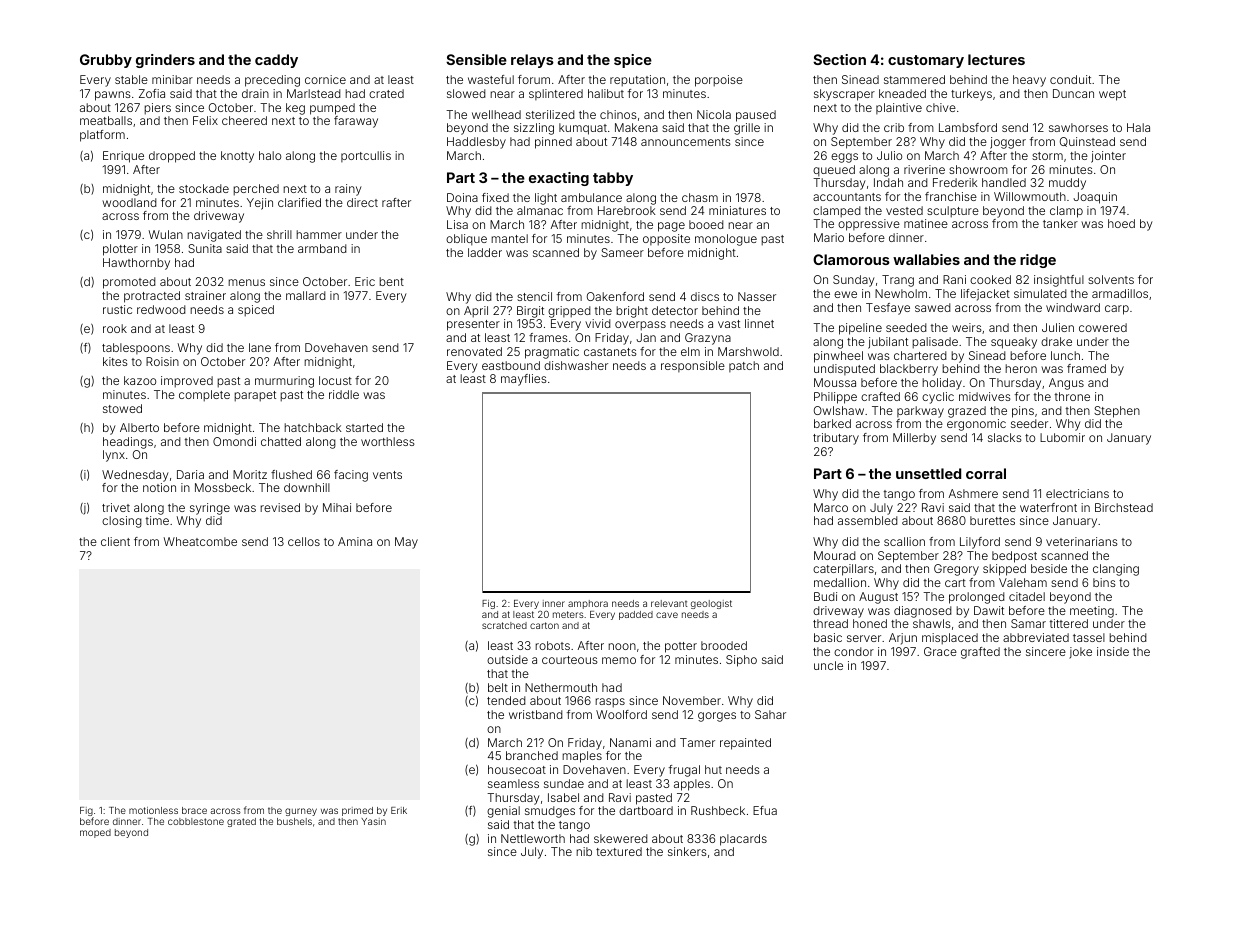 This image has height=952, width=1233. I want to click on halo, so click(270, 155).
